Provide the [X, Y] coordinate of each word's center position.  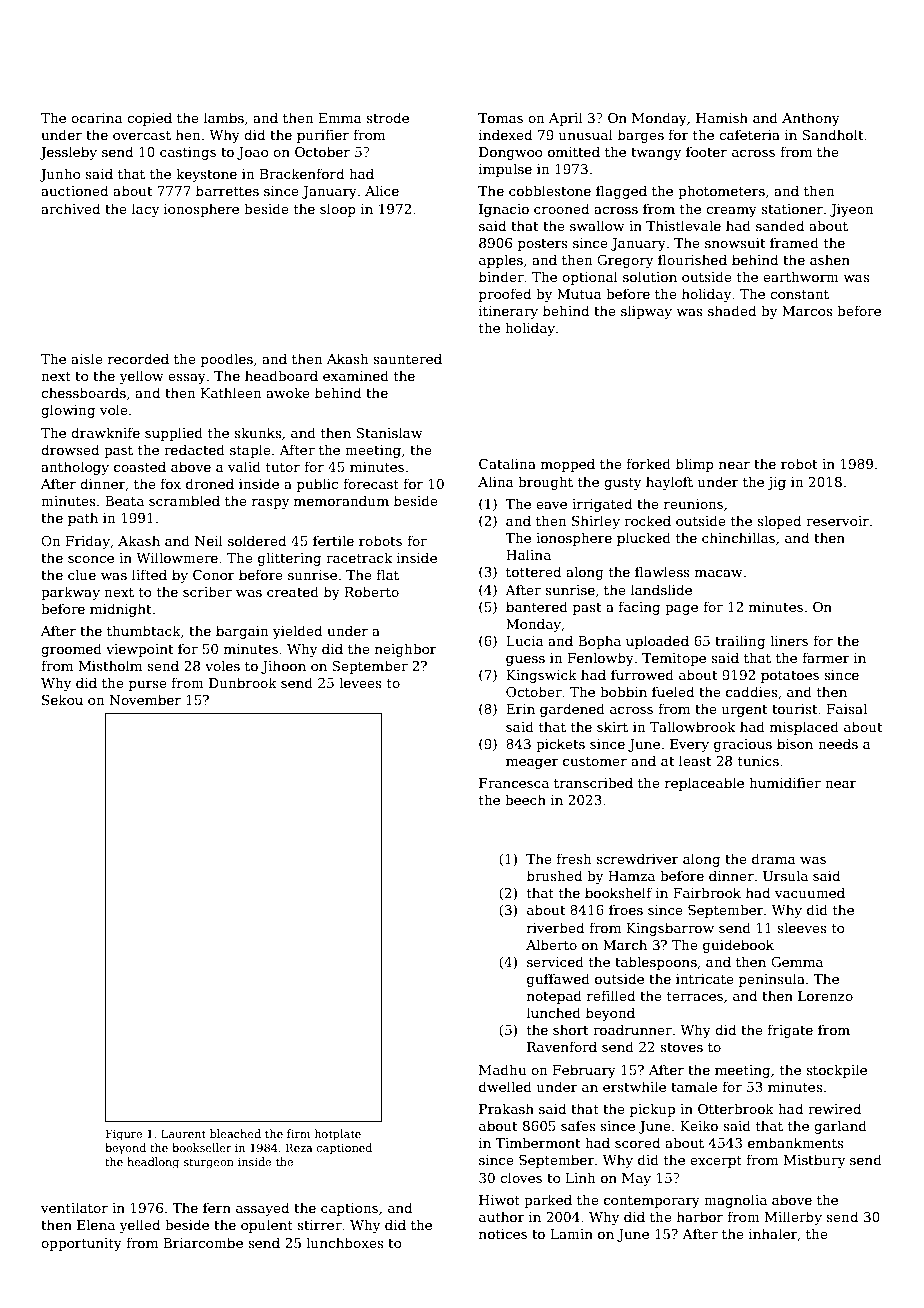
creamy [731, 212]
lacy [145, 210]
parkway [70, 593]
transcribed [593, 782]
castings [188, 153]
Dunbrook [243, 682]
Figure [124, 1135]
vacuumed [810, 892]
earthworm [801, 276]
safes [578, 1125]
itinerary [508, 312]
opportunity [81, 1244]
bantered [537, 606]
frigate [790, 1031]
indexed [505, 134]
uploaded [657, 642]
